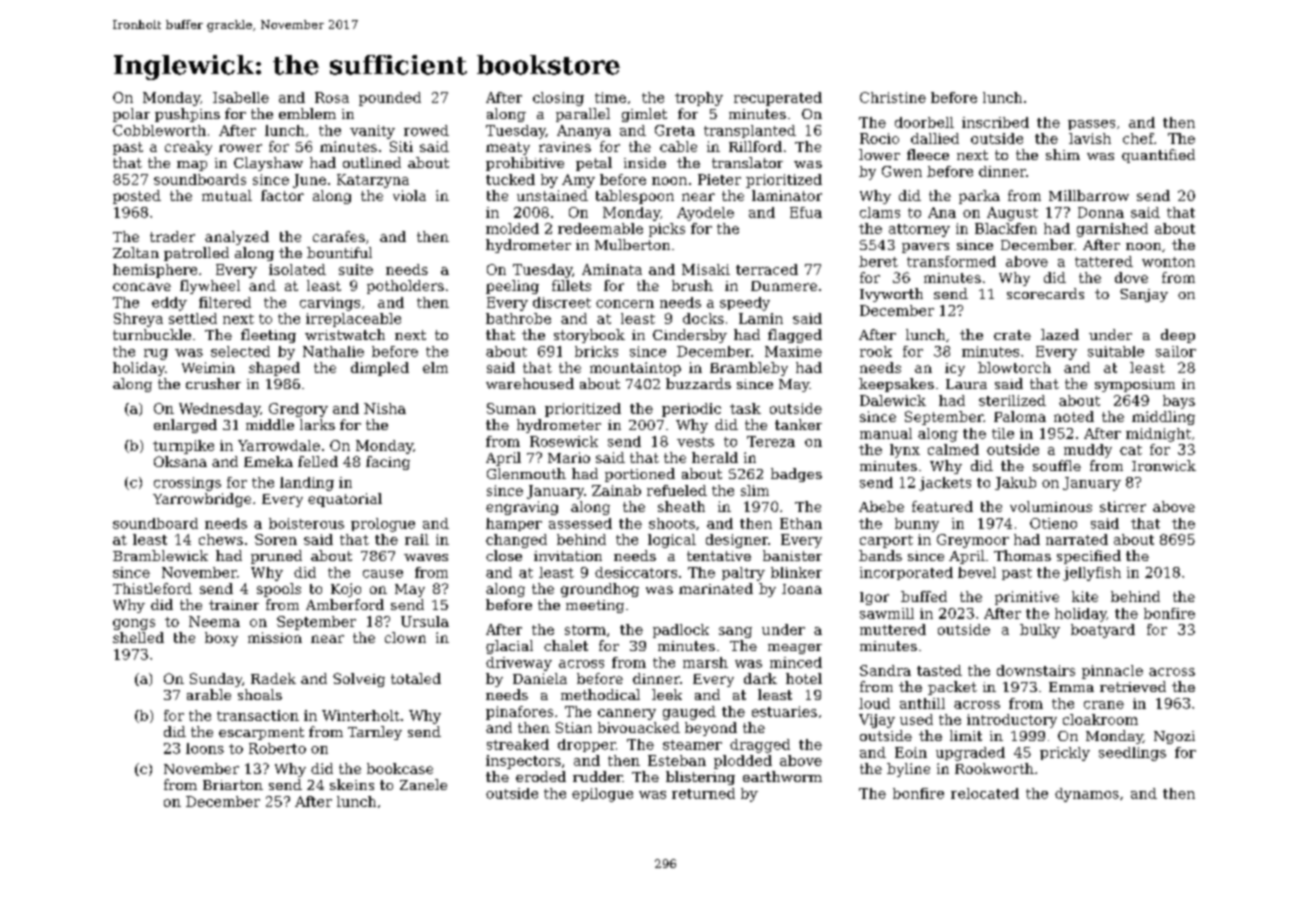 Image resolution: width=1308 pixels, height=924 pixels. What do you see at coordinates (233, 785) in the screenshot?
I see `Briarton` at bounding box center [233, 785].
